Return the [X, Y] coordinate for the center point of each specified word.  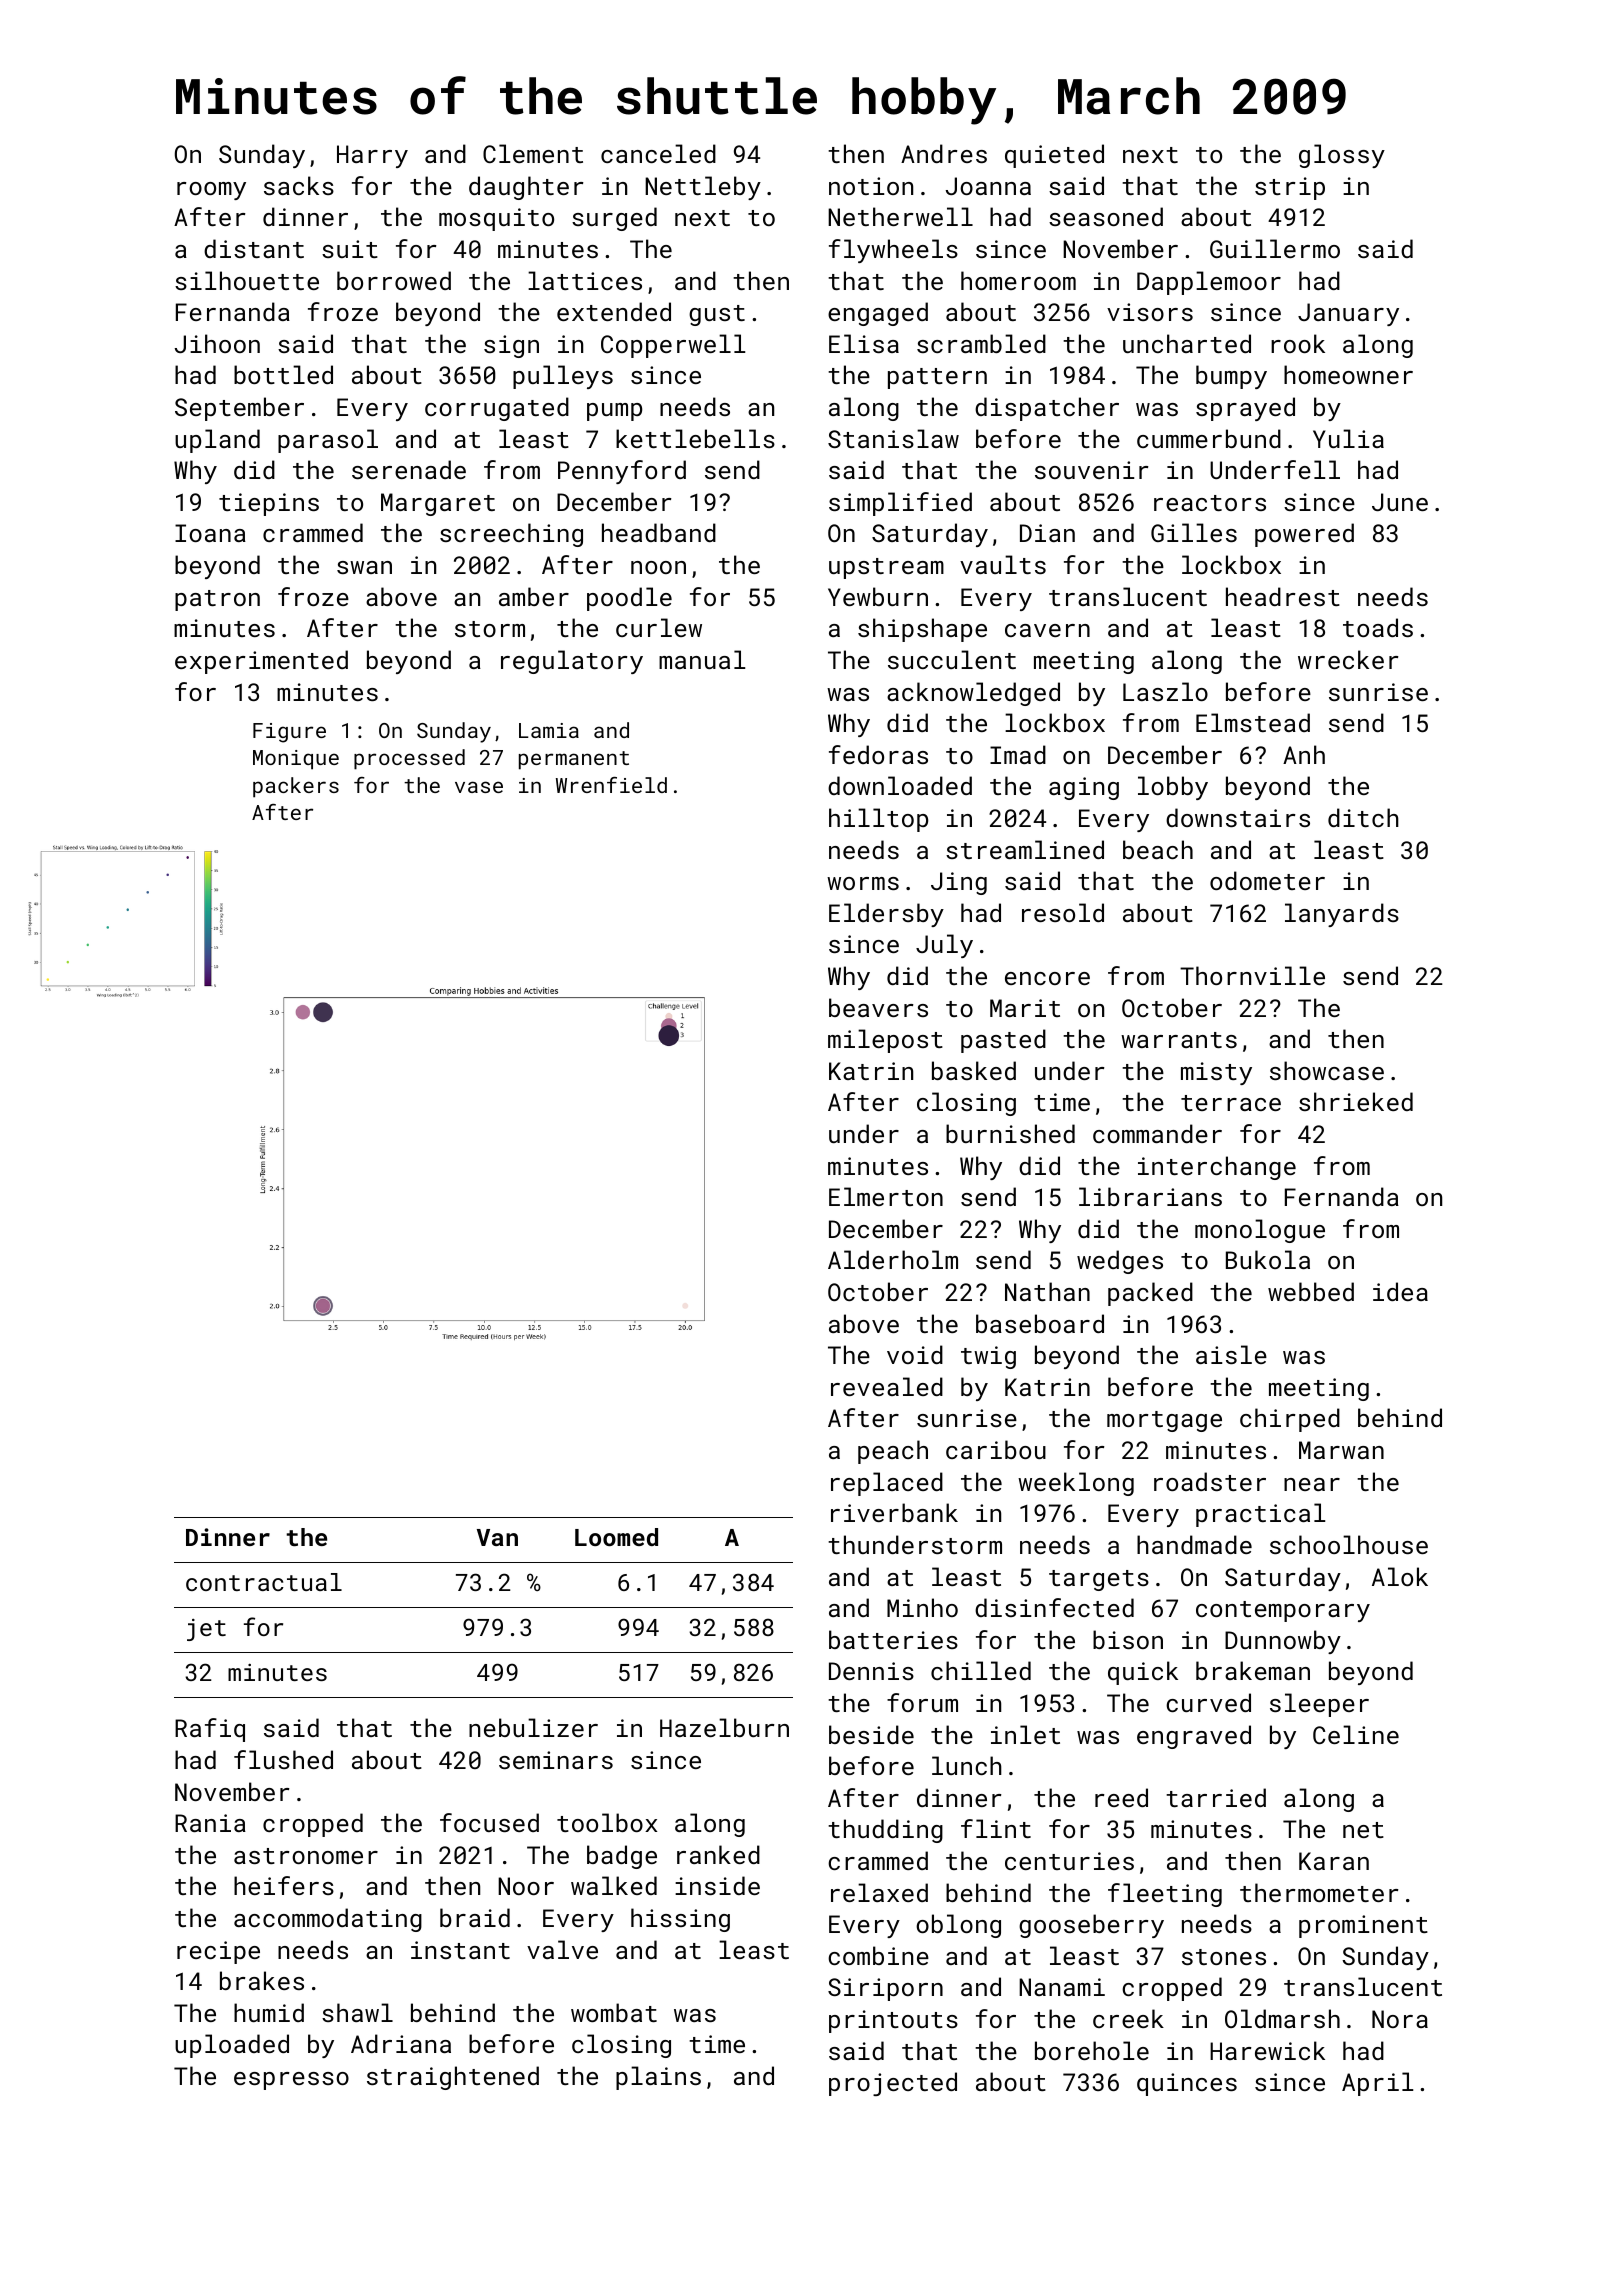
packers [296, 787]
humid [269, 2012]
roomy [211, 191]
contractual [264, 1582]
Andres [944, 153]
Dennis [871, 1671]
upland [217, 441]
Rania [210, 1823]
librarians [1150, 1196]
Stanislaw [893, 438]
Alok [1400, 1576]
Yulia [1348, 438]
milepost [885, 1041]
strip [1290, 188]
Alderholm [893, 1259]
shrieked [1356, 1101]
